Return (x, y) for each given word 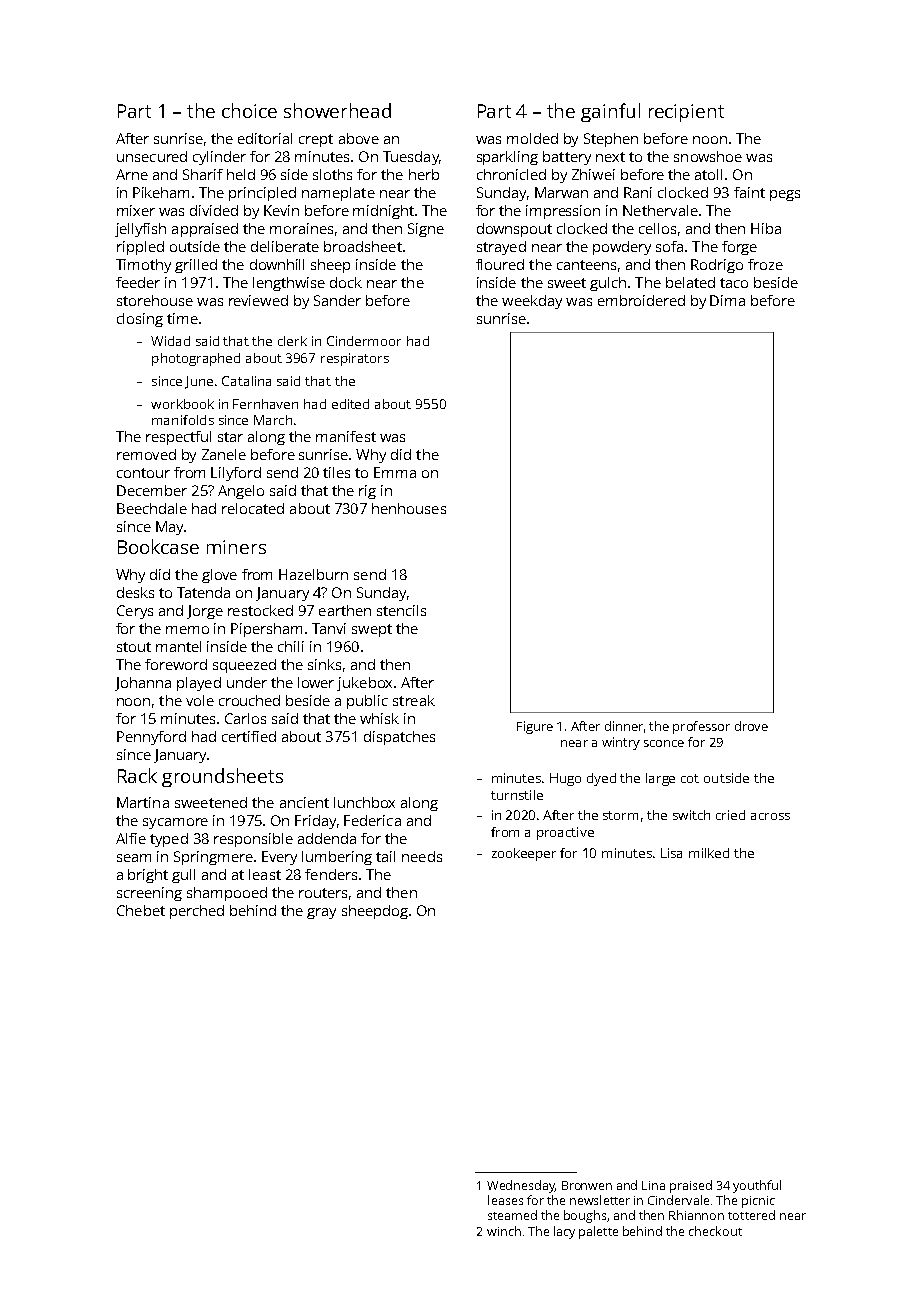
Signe (426, 230)
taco (734, 283)
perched (197, 912)
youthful (757, 1186)
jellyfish (140, 230)
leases (505, 1200)
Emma (395, 472)
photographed (196, 359)
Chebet (141, 910)
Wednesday (521, 1186)
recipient (686, 113)
